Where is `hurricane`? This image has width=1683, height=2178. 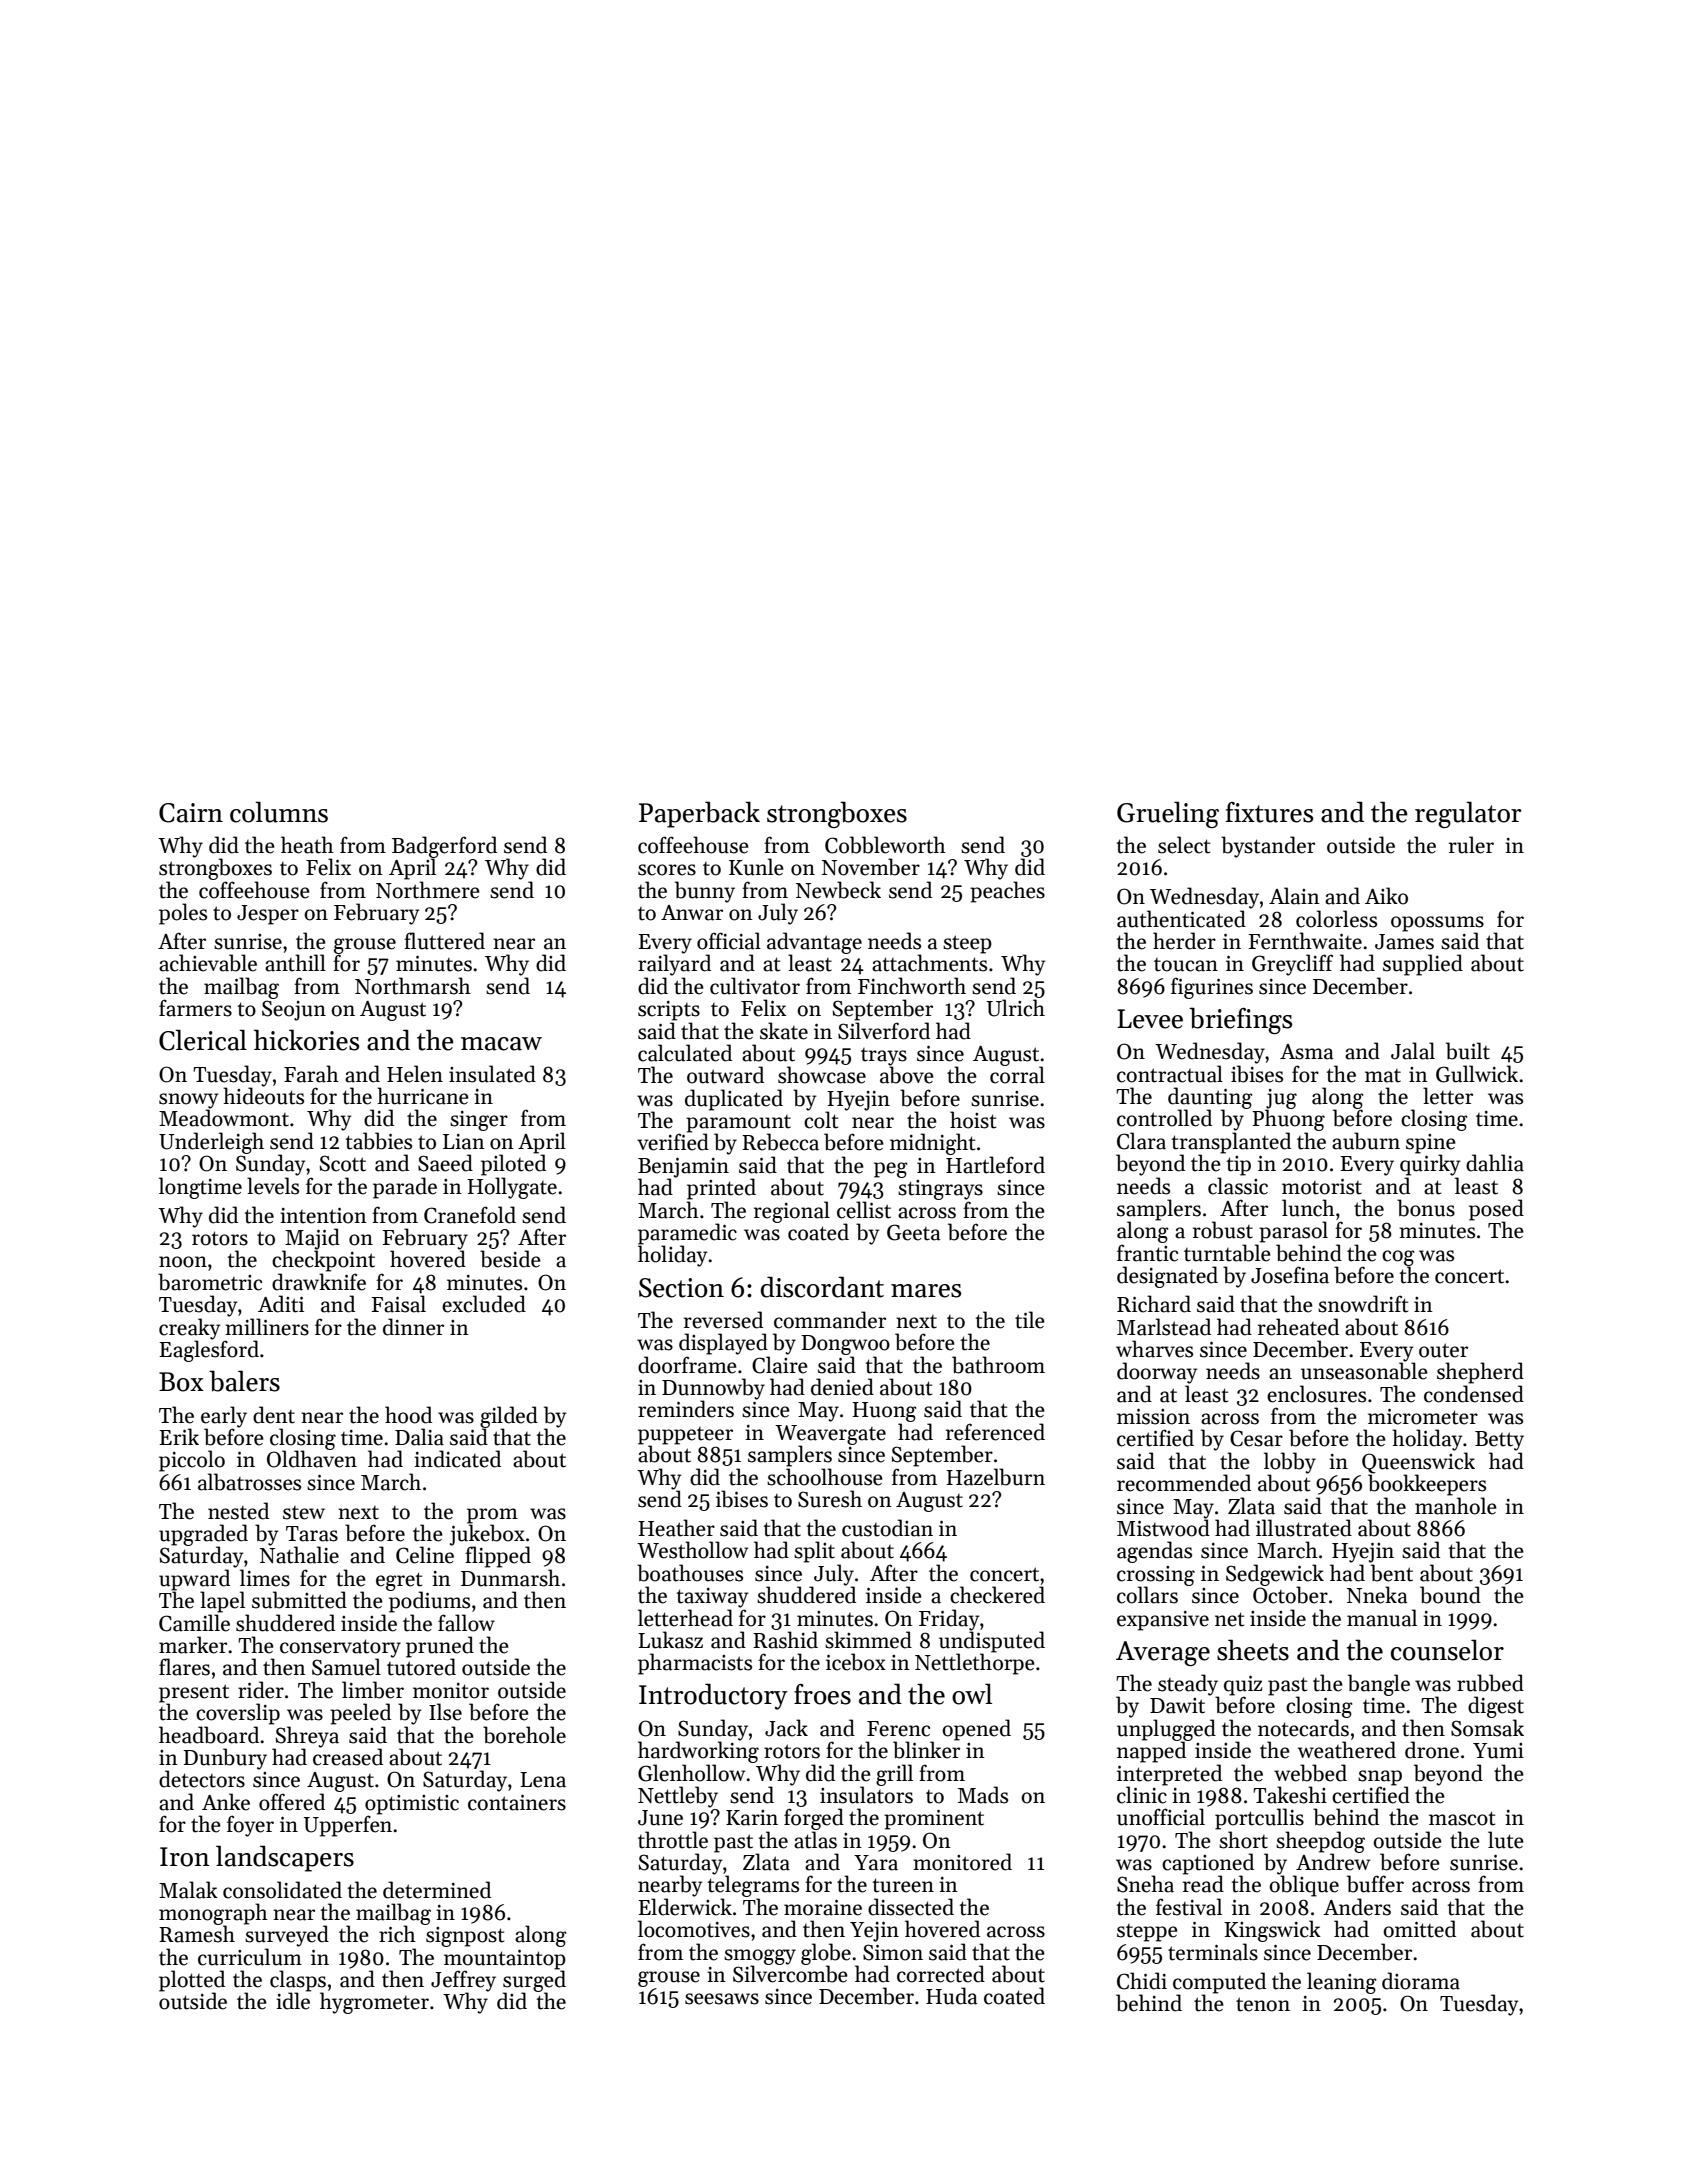
hurricane is located at coordinates (423, 1096).
